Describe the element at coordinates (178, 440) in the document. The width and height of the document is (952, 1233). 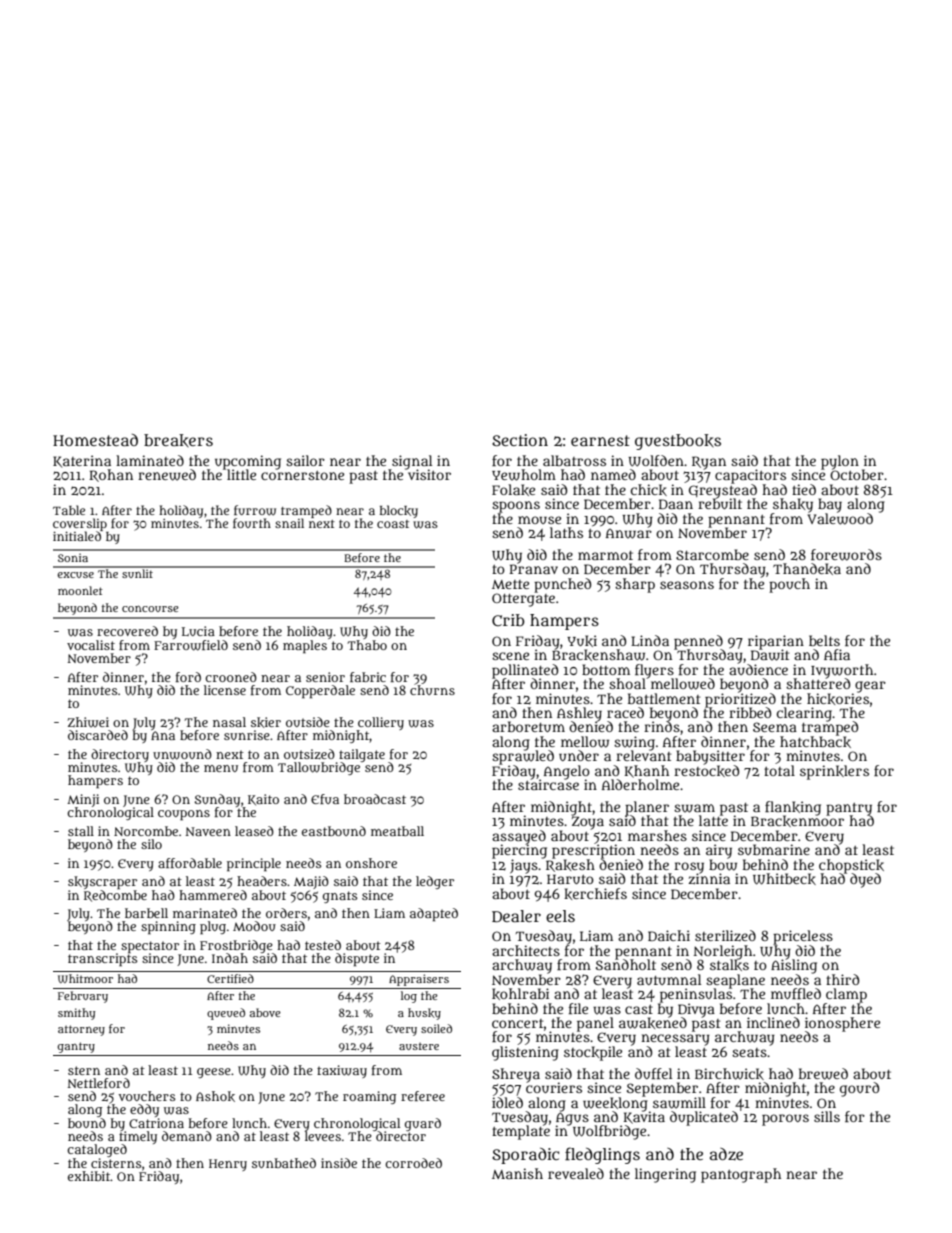
I see `breakers` at that location.
